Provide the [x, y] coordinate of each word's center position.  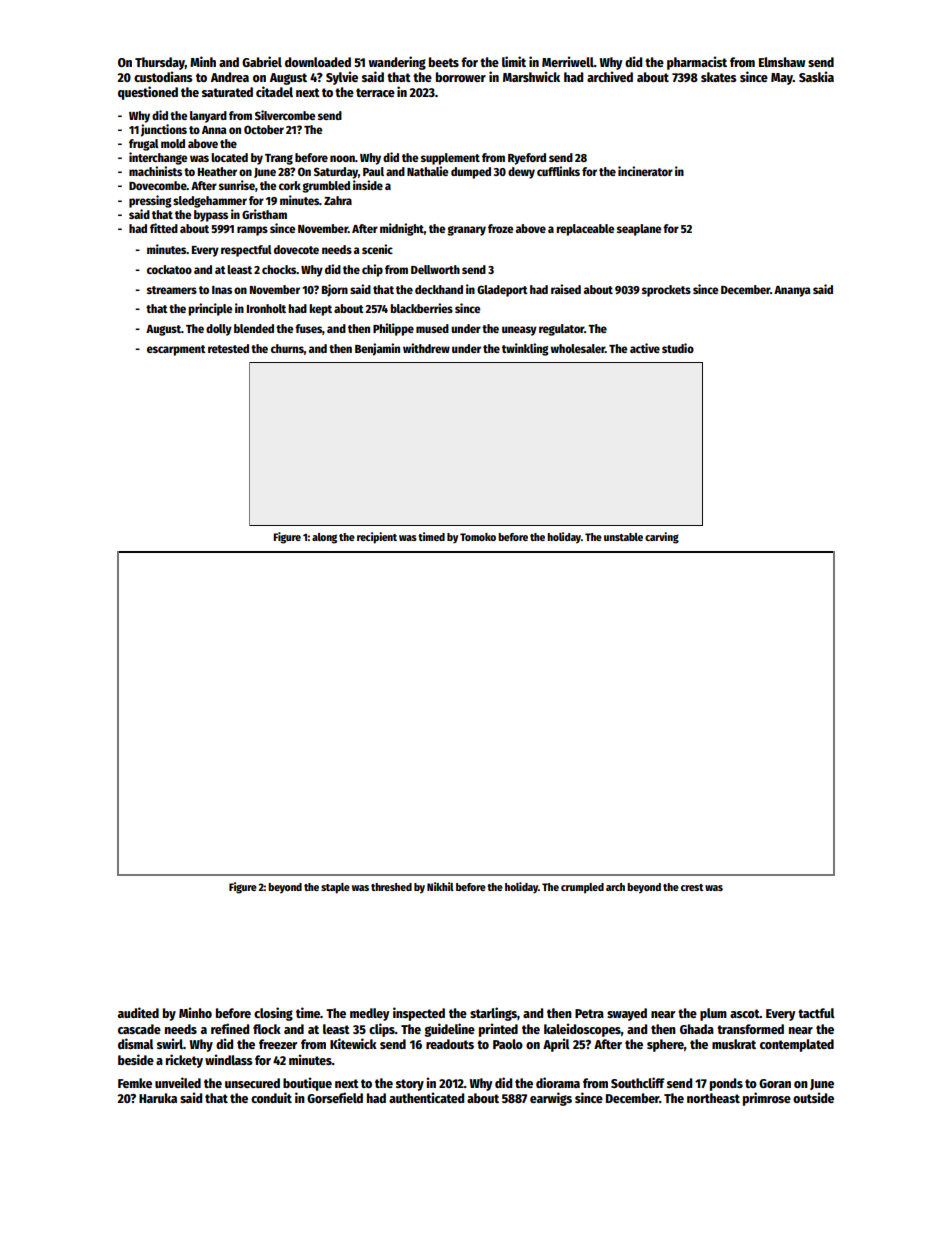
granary [466, 231]
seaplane [639, 230]
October [264, 129]
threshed [391, 887]
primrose [767, 1099]
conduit [271, 1097]
